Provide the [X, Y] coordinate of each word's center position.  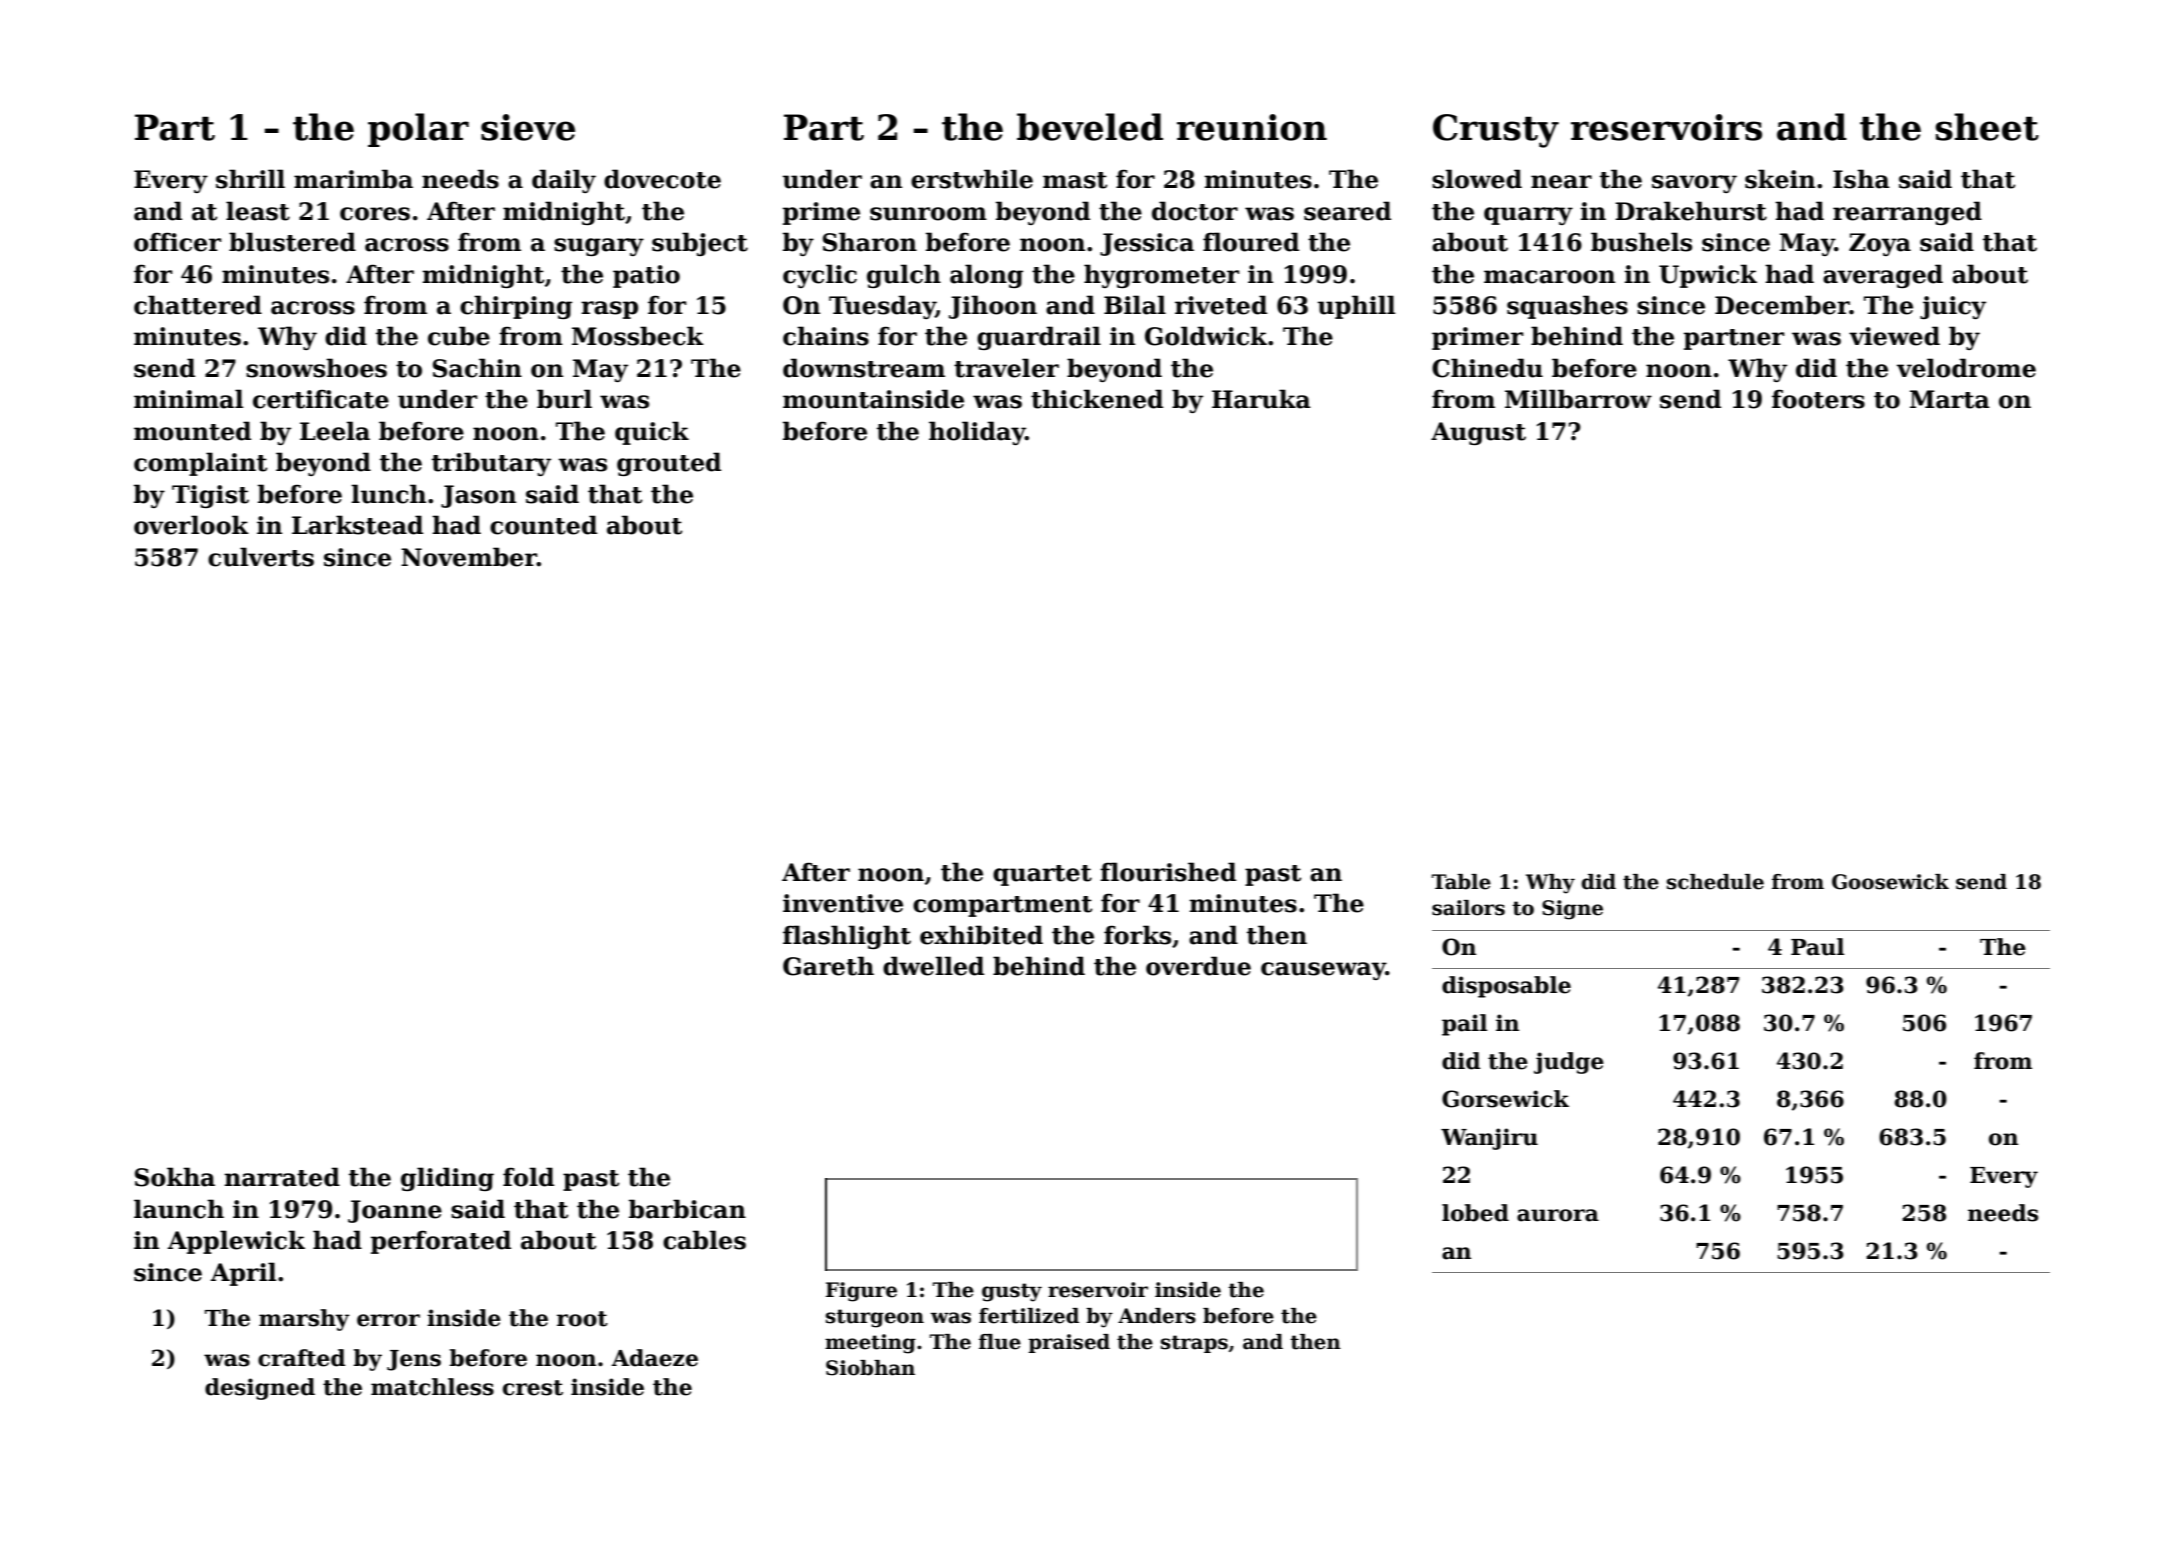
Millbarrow [1578, 399]
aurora [1558, 1215]
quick [652, 433]
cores [375, 214]
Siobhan [870, 1368]
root [582, 1319]
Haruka [1261, 399]
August [1478, 433]
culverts [261, 557]
